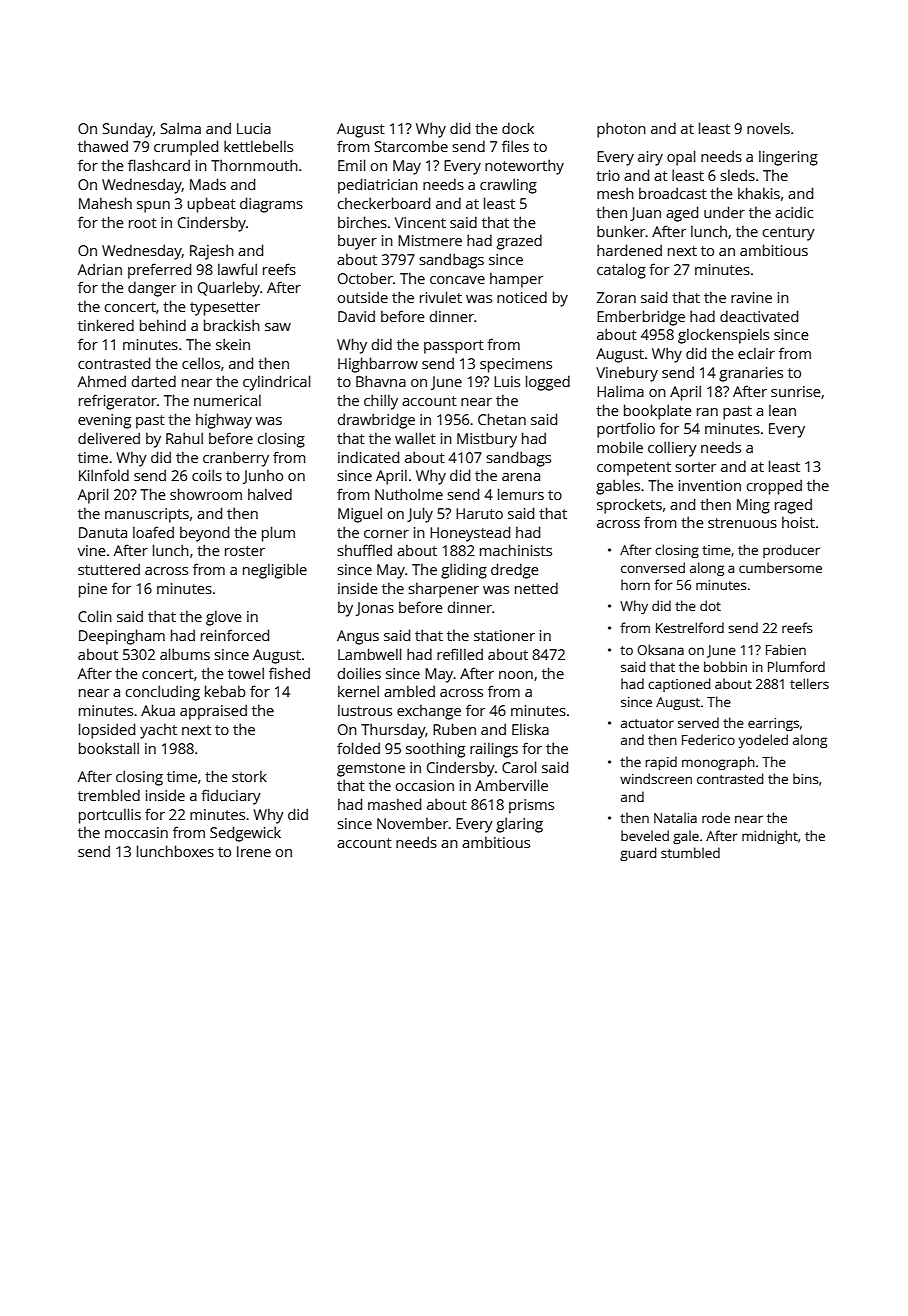  What do you see at coordinates (109, 569) in the document?
I see `stuttered` at bounding box center [109, 569].
